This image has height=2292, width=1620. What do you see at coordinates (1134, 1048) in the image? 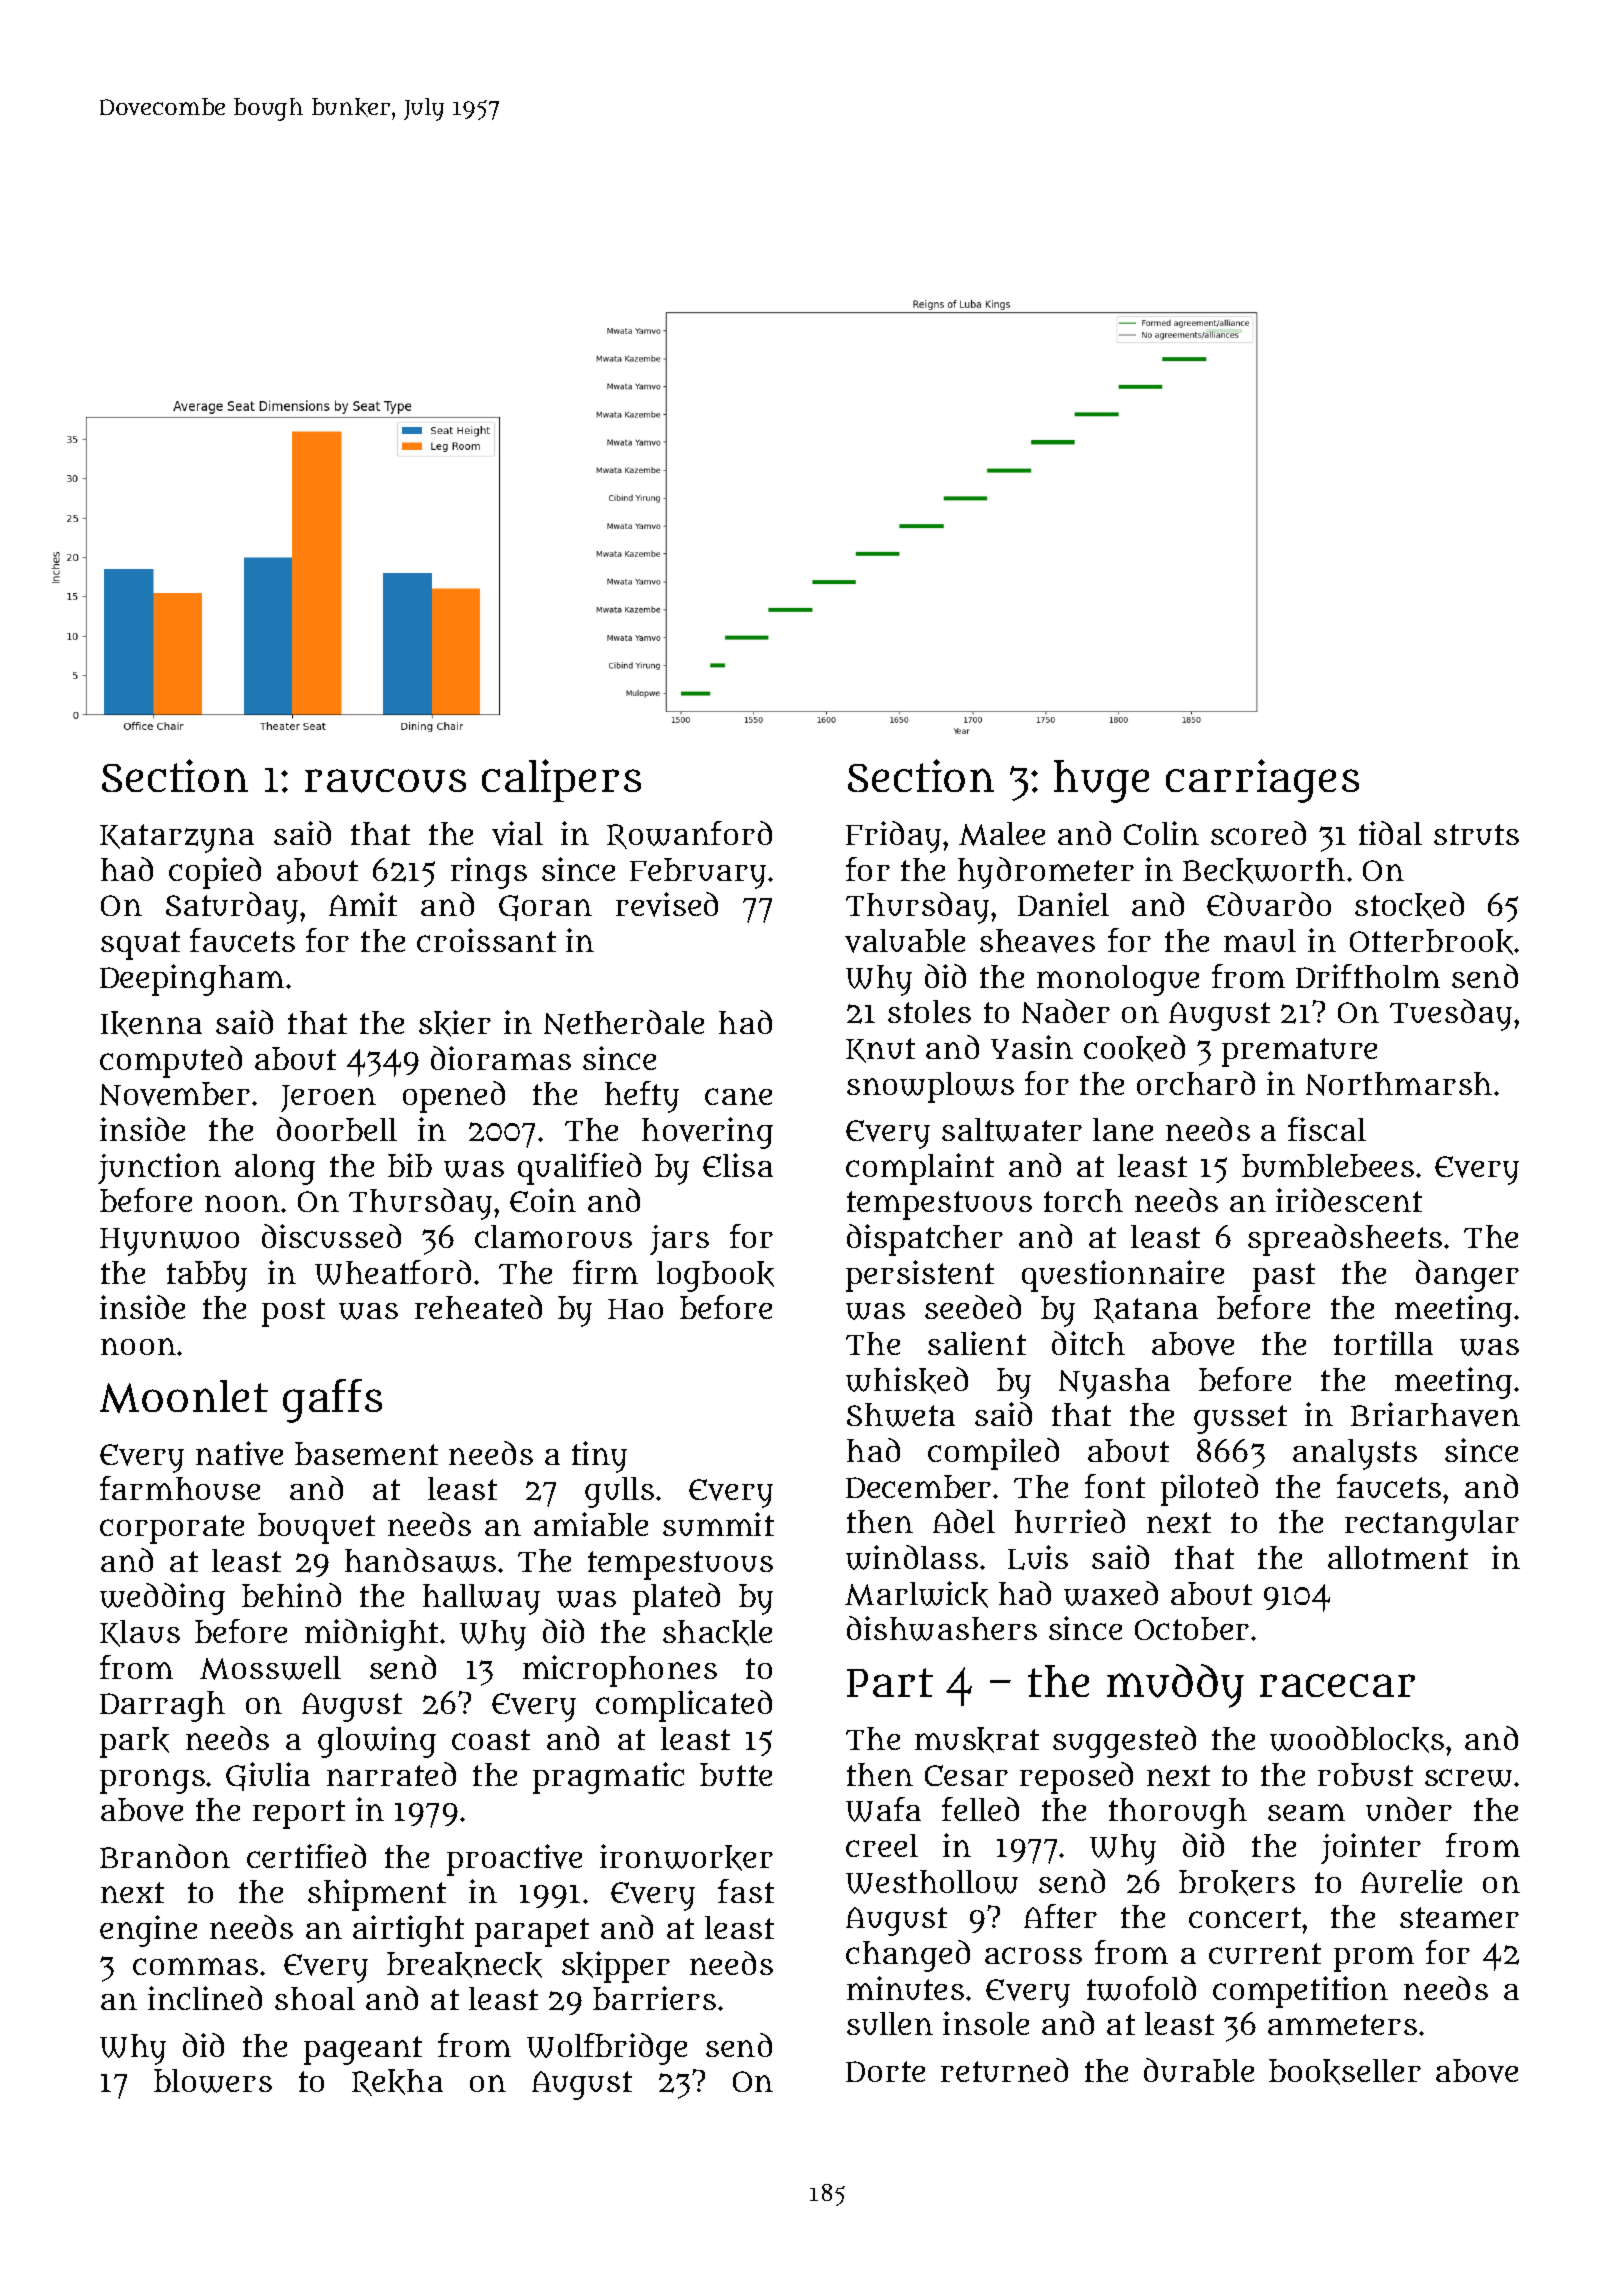
I see `cooked` at bounding box center [1134, 1048].
